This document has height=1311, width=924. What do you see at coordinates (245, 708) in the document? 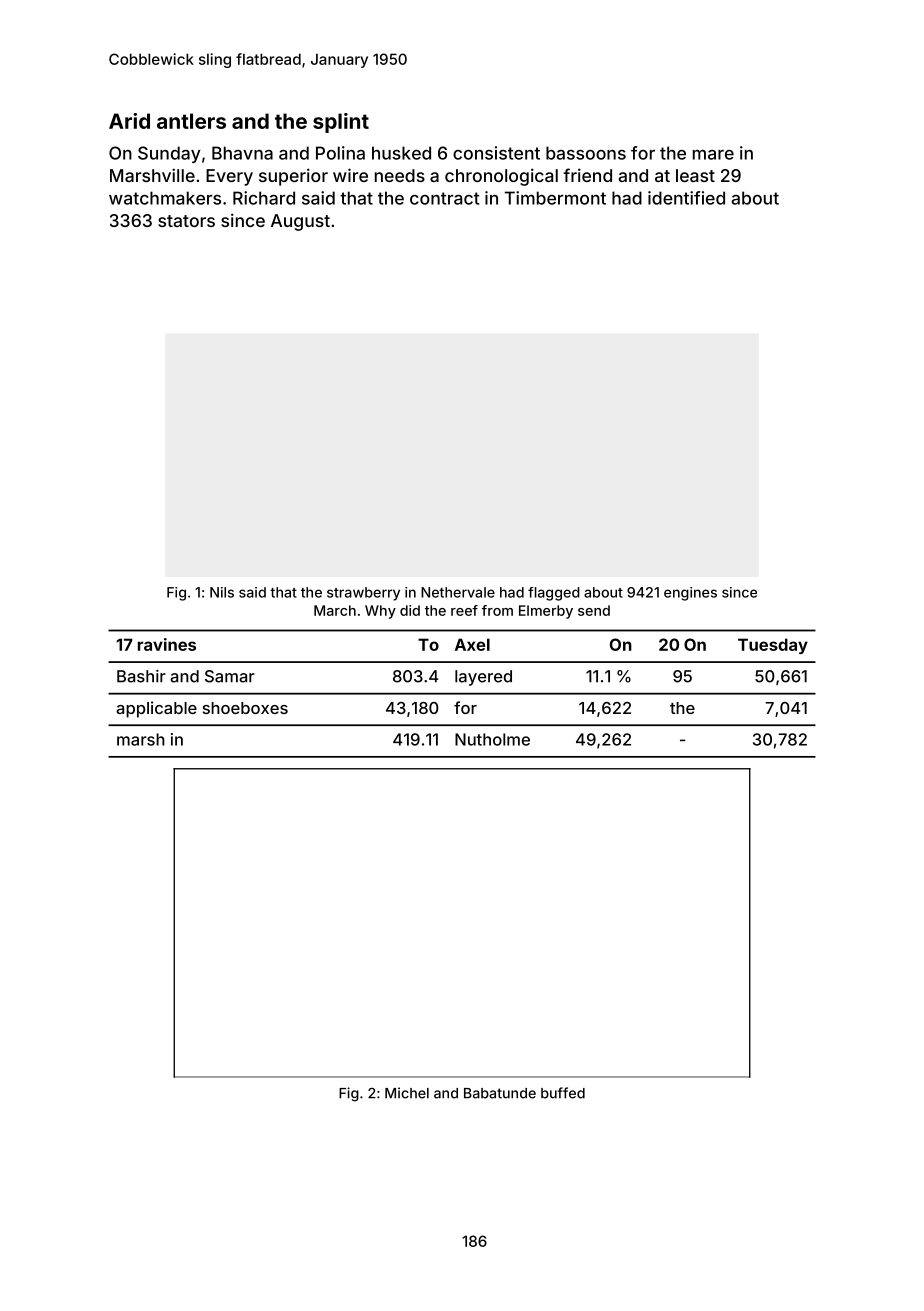
I see `shoeboxes` at bounding box center [245, 708].
